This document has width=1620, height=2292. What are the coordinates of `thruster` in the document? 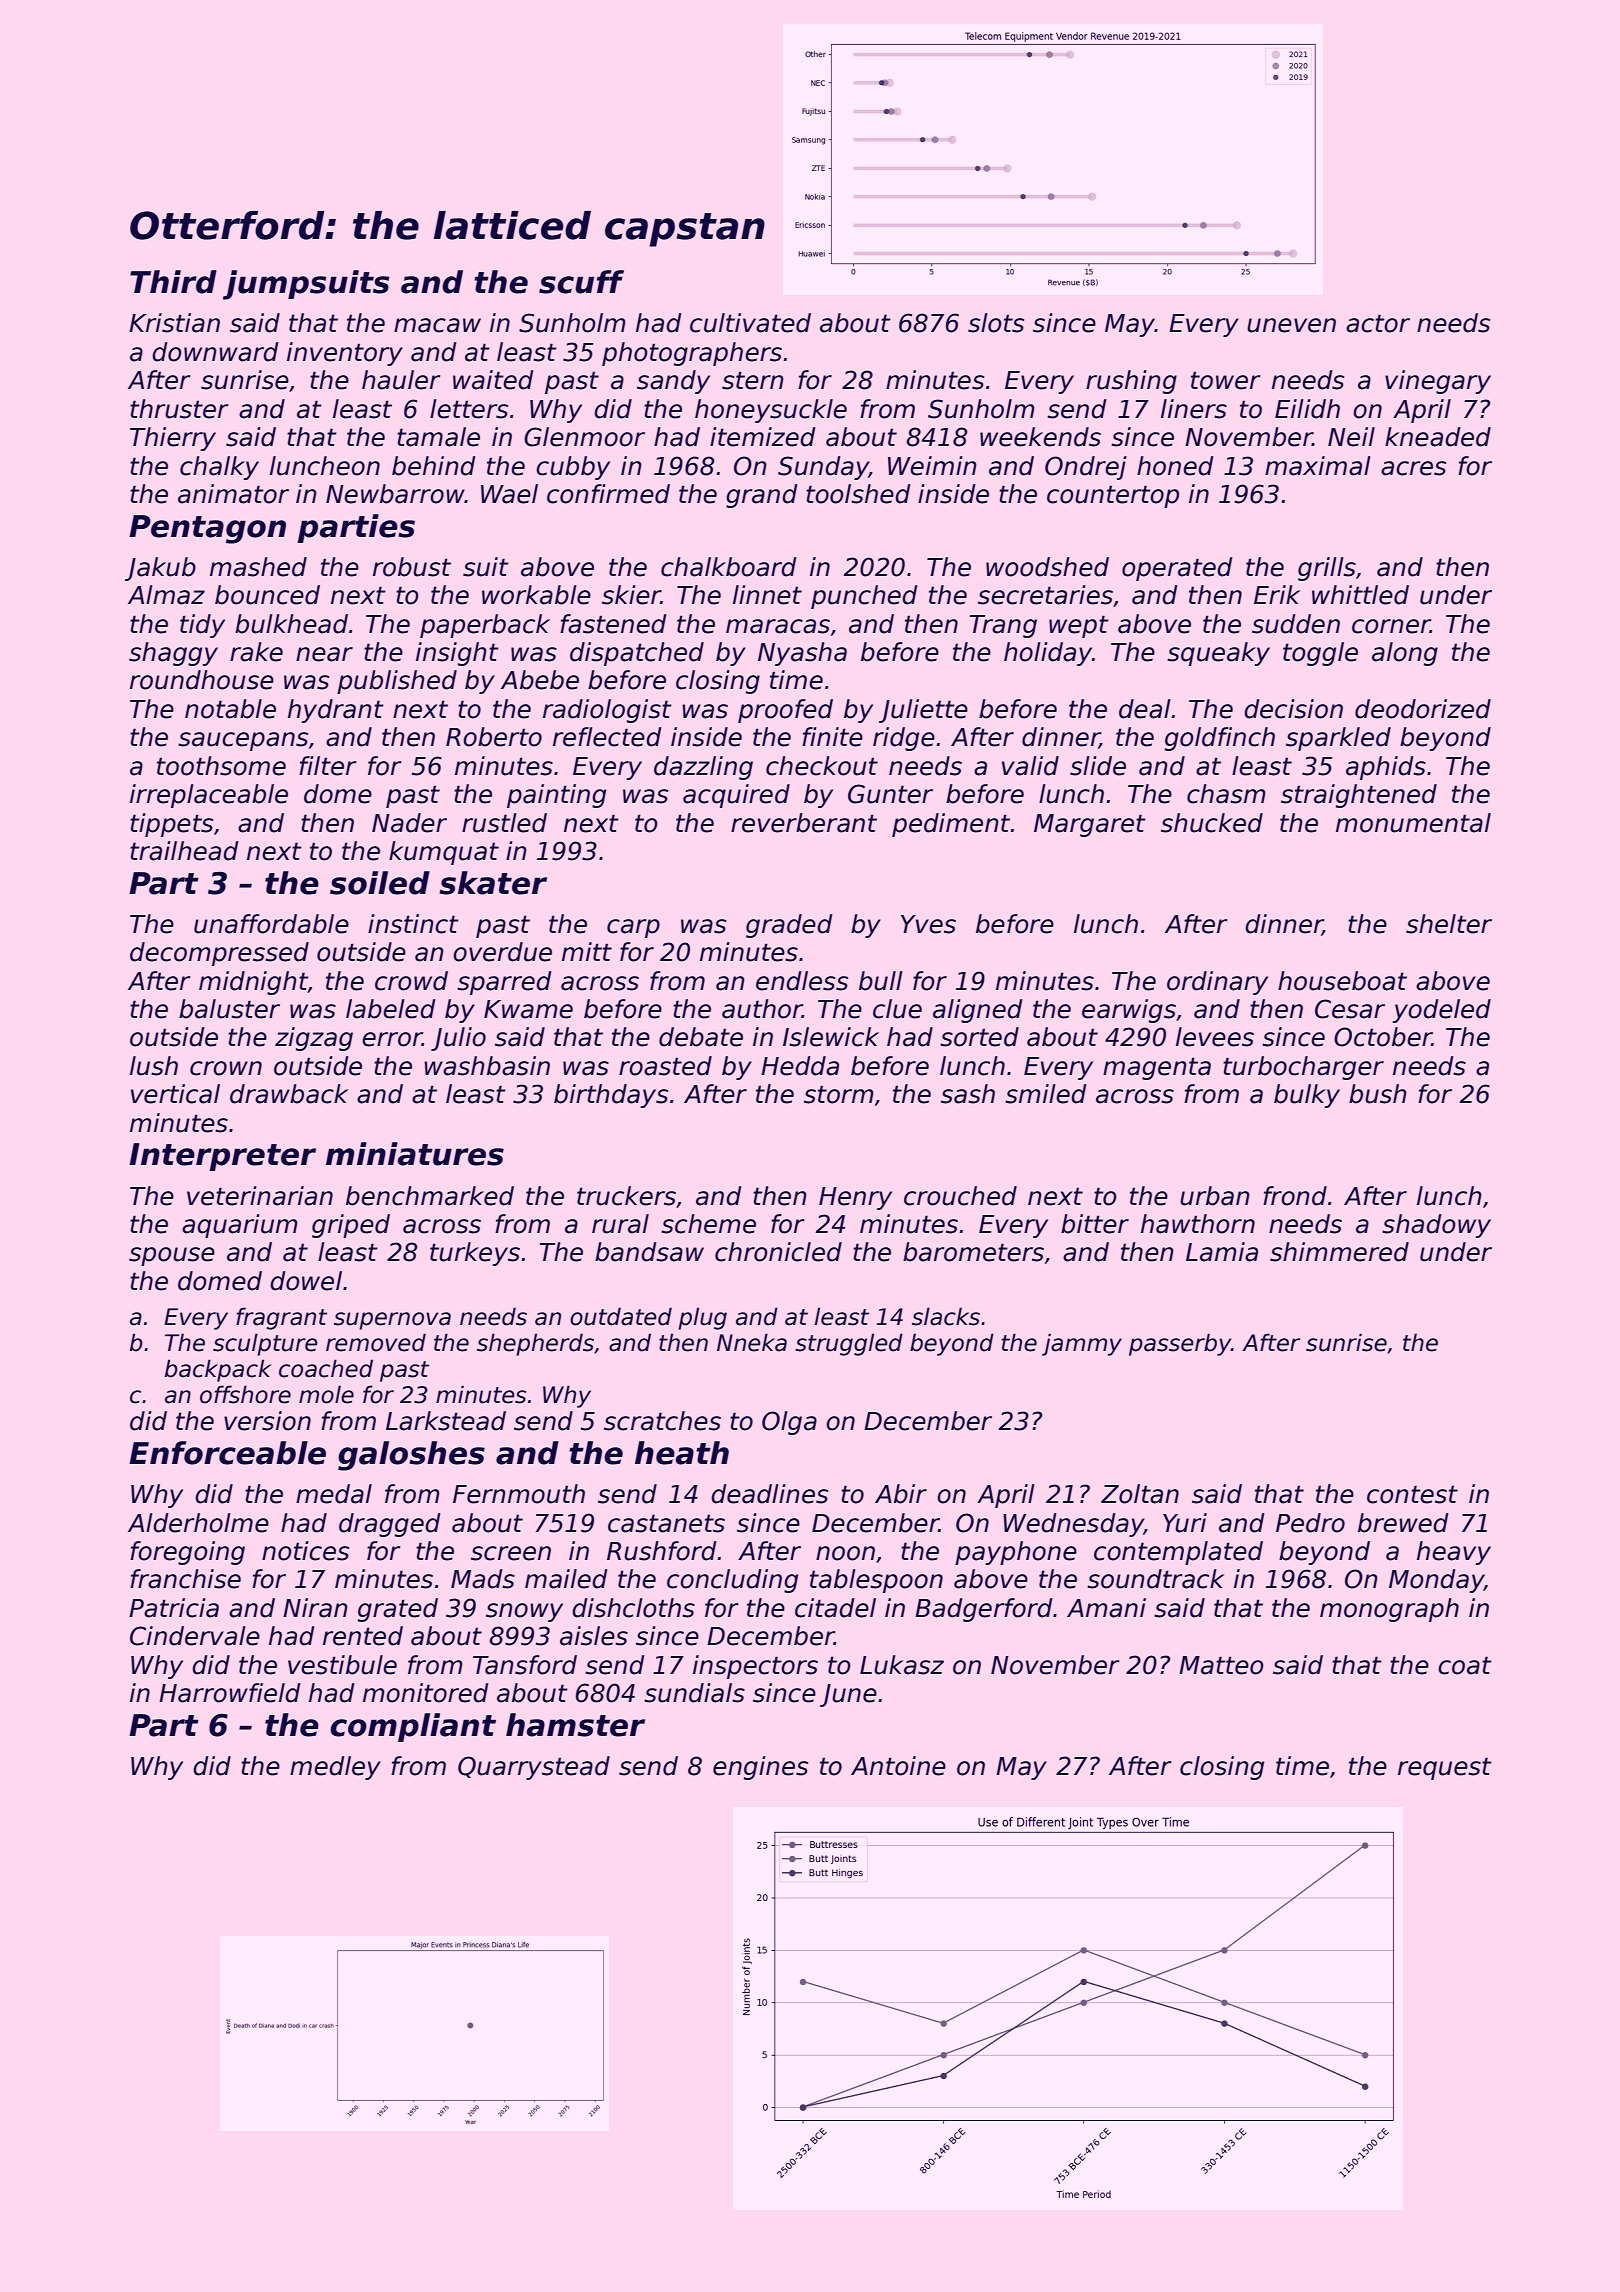 It's located at (179, 409).
